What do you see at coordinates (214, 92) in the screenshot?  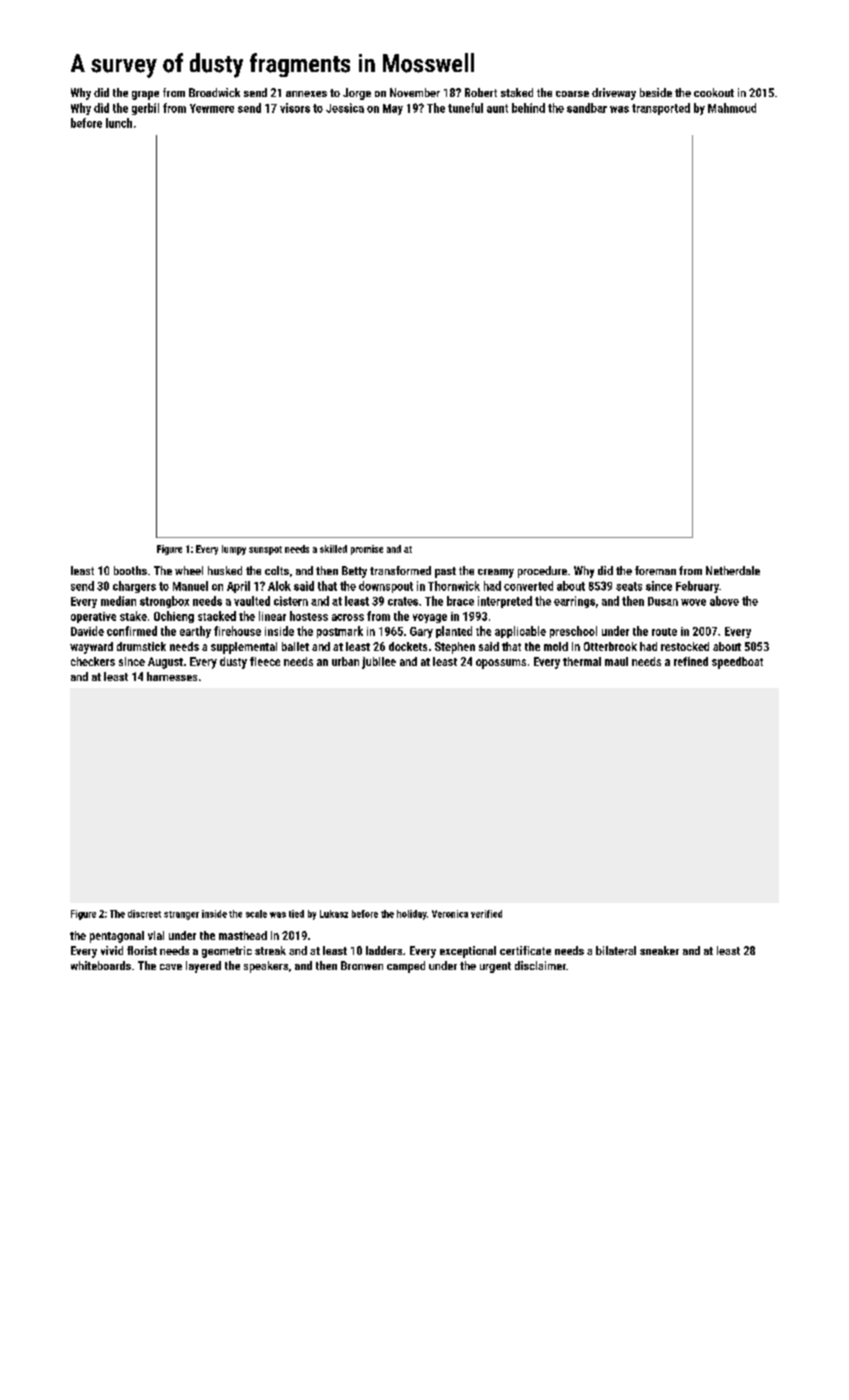 I see `Broadwick` at bounding box center [214, 92].
